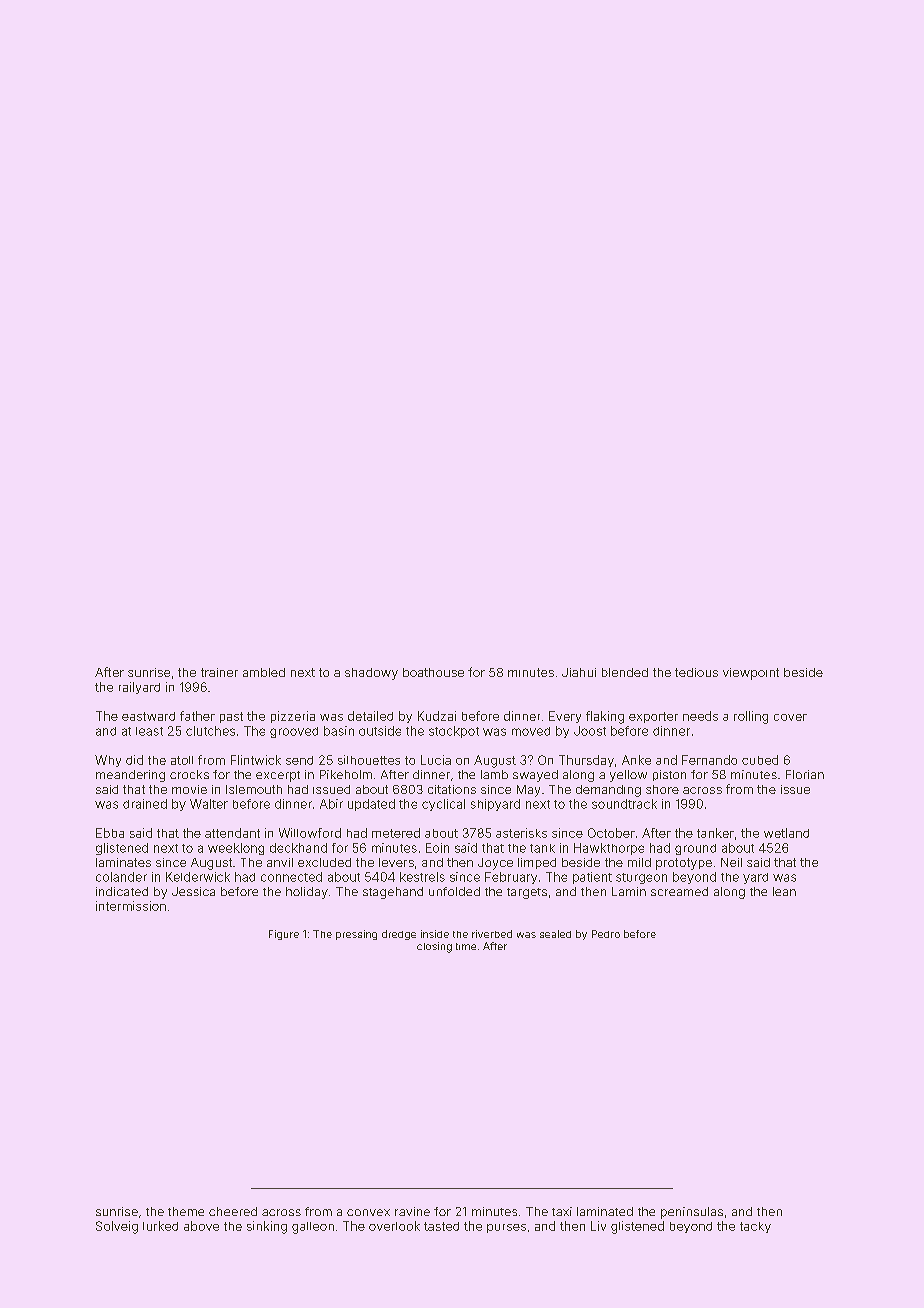 This document has width=924, height=1308. Describe the element at coordinates (117, 1227) in the document. I see `Solveig` at that location.
